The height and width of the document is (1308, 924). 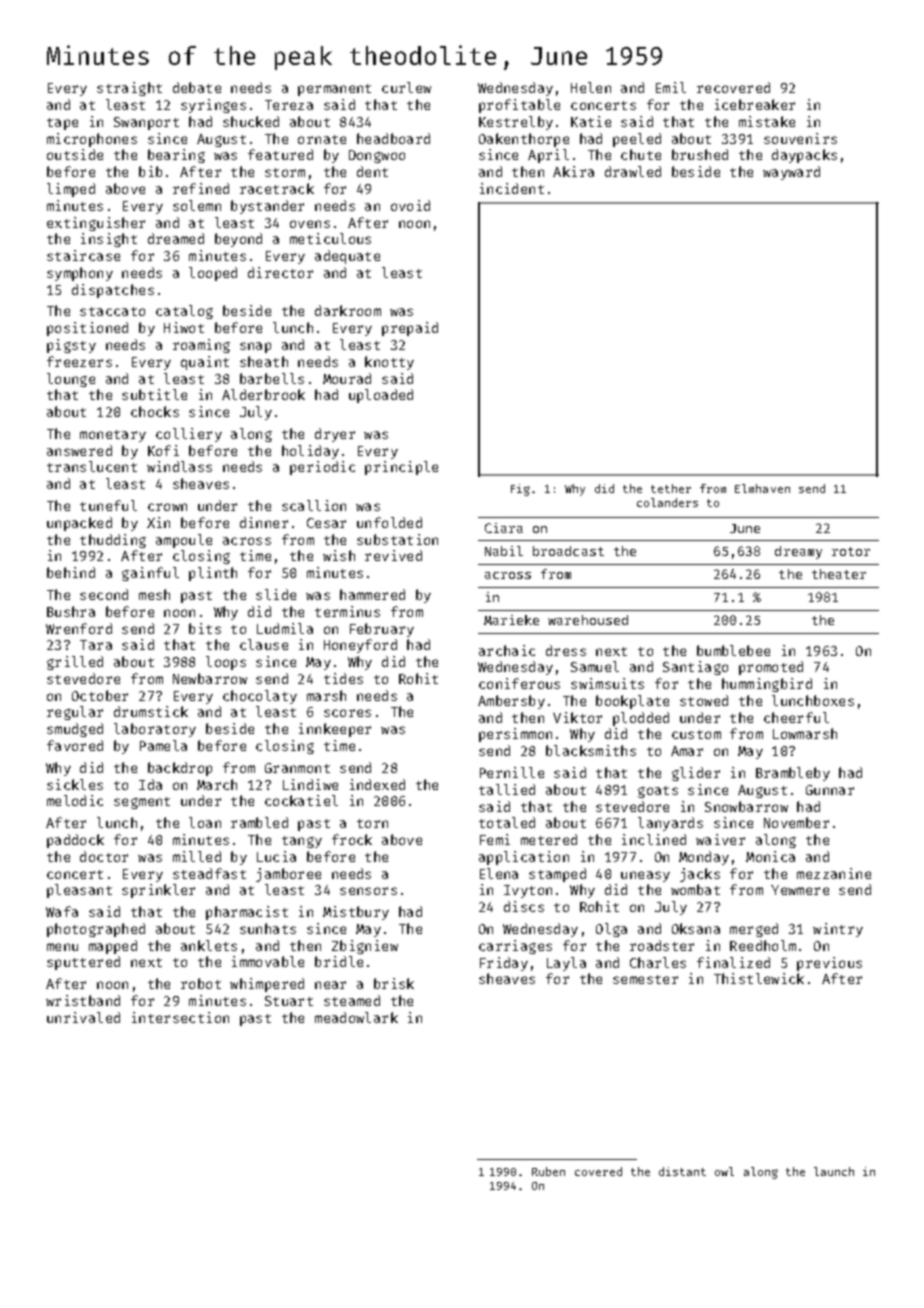 I want to click on plodded, so click(x=641, y=719).
